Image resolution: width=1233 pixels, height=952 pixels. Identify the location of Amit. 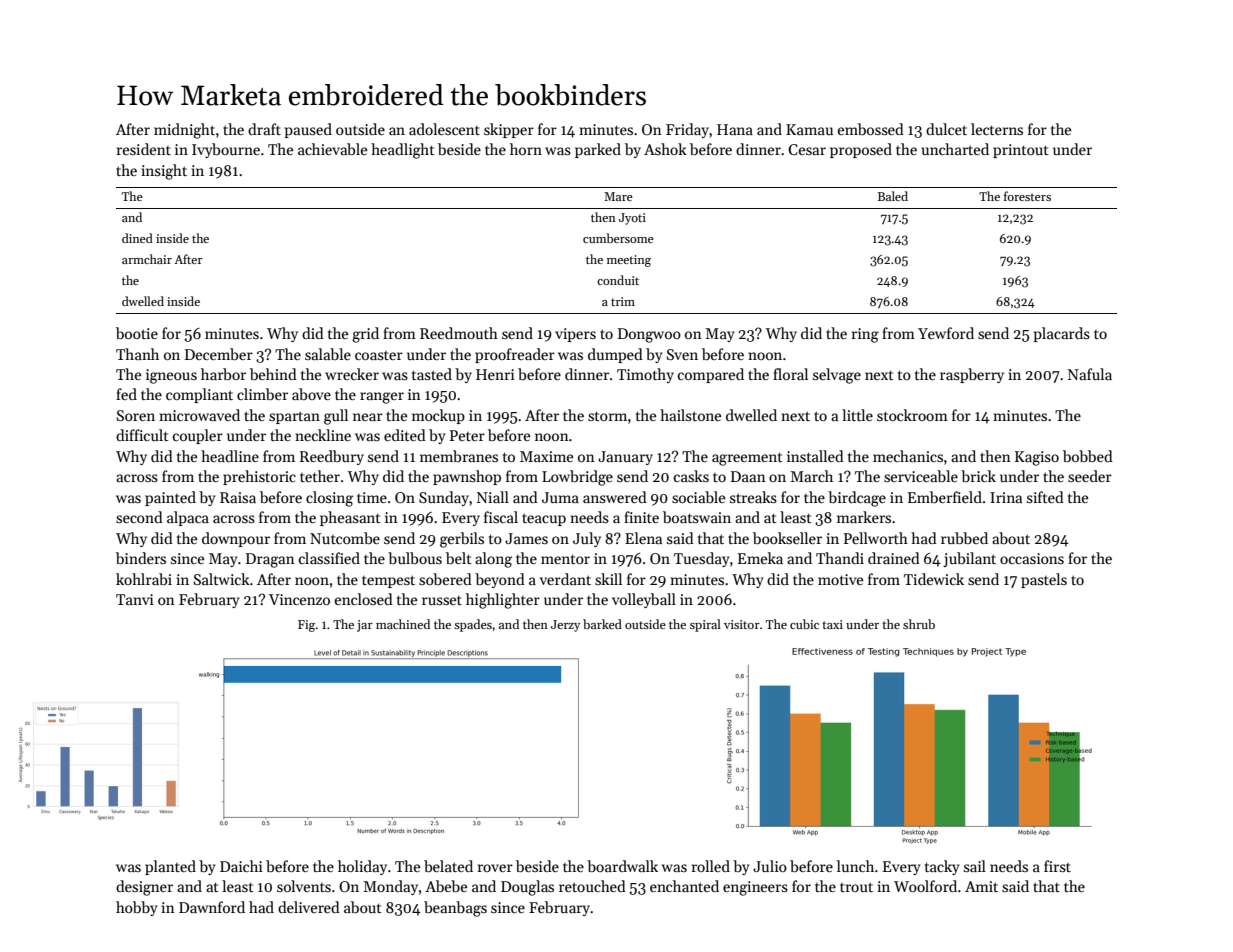
(981, 886).
